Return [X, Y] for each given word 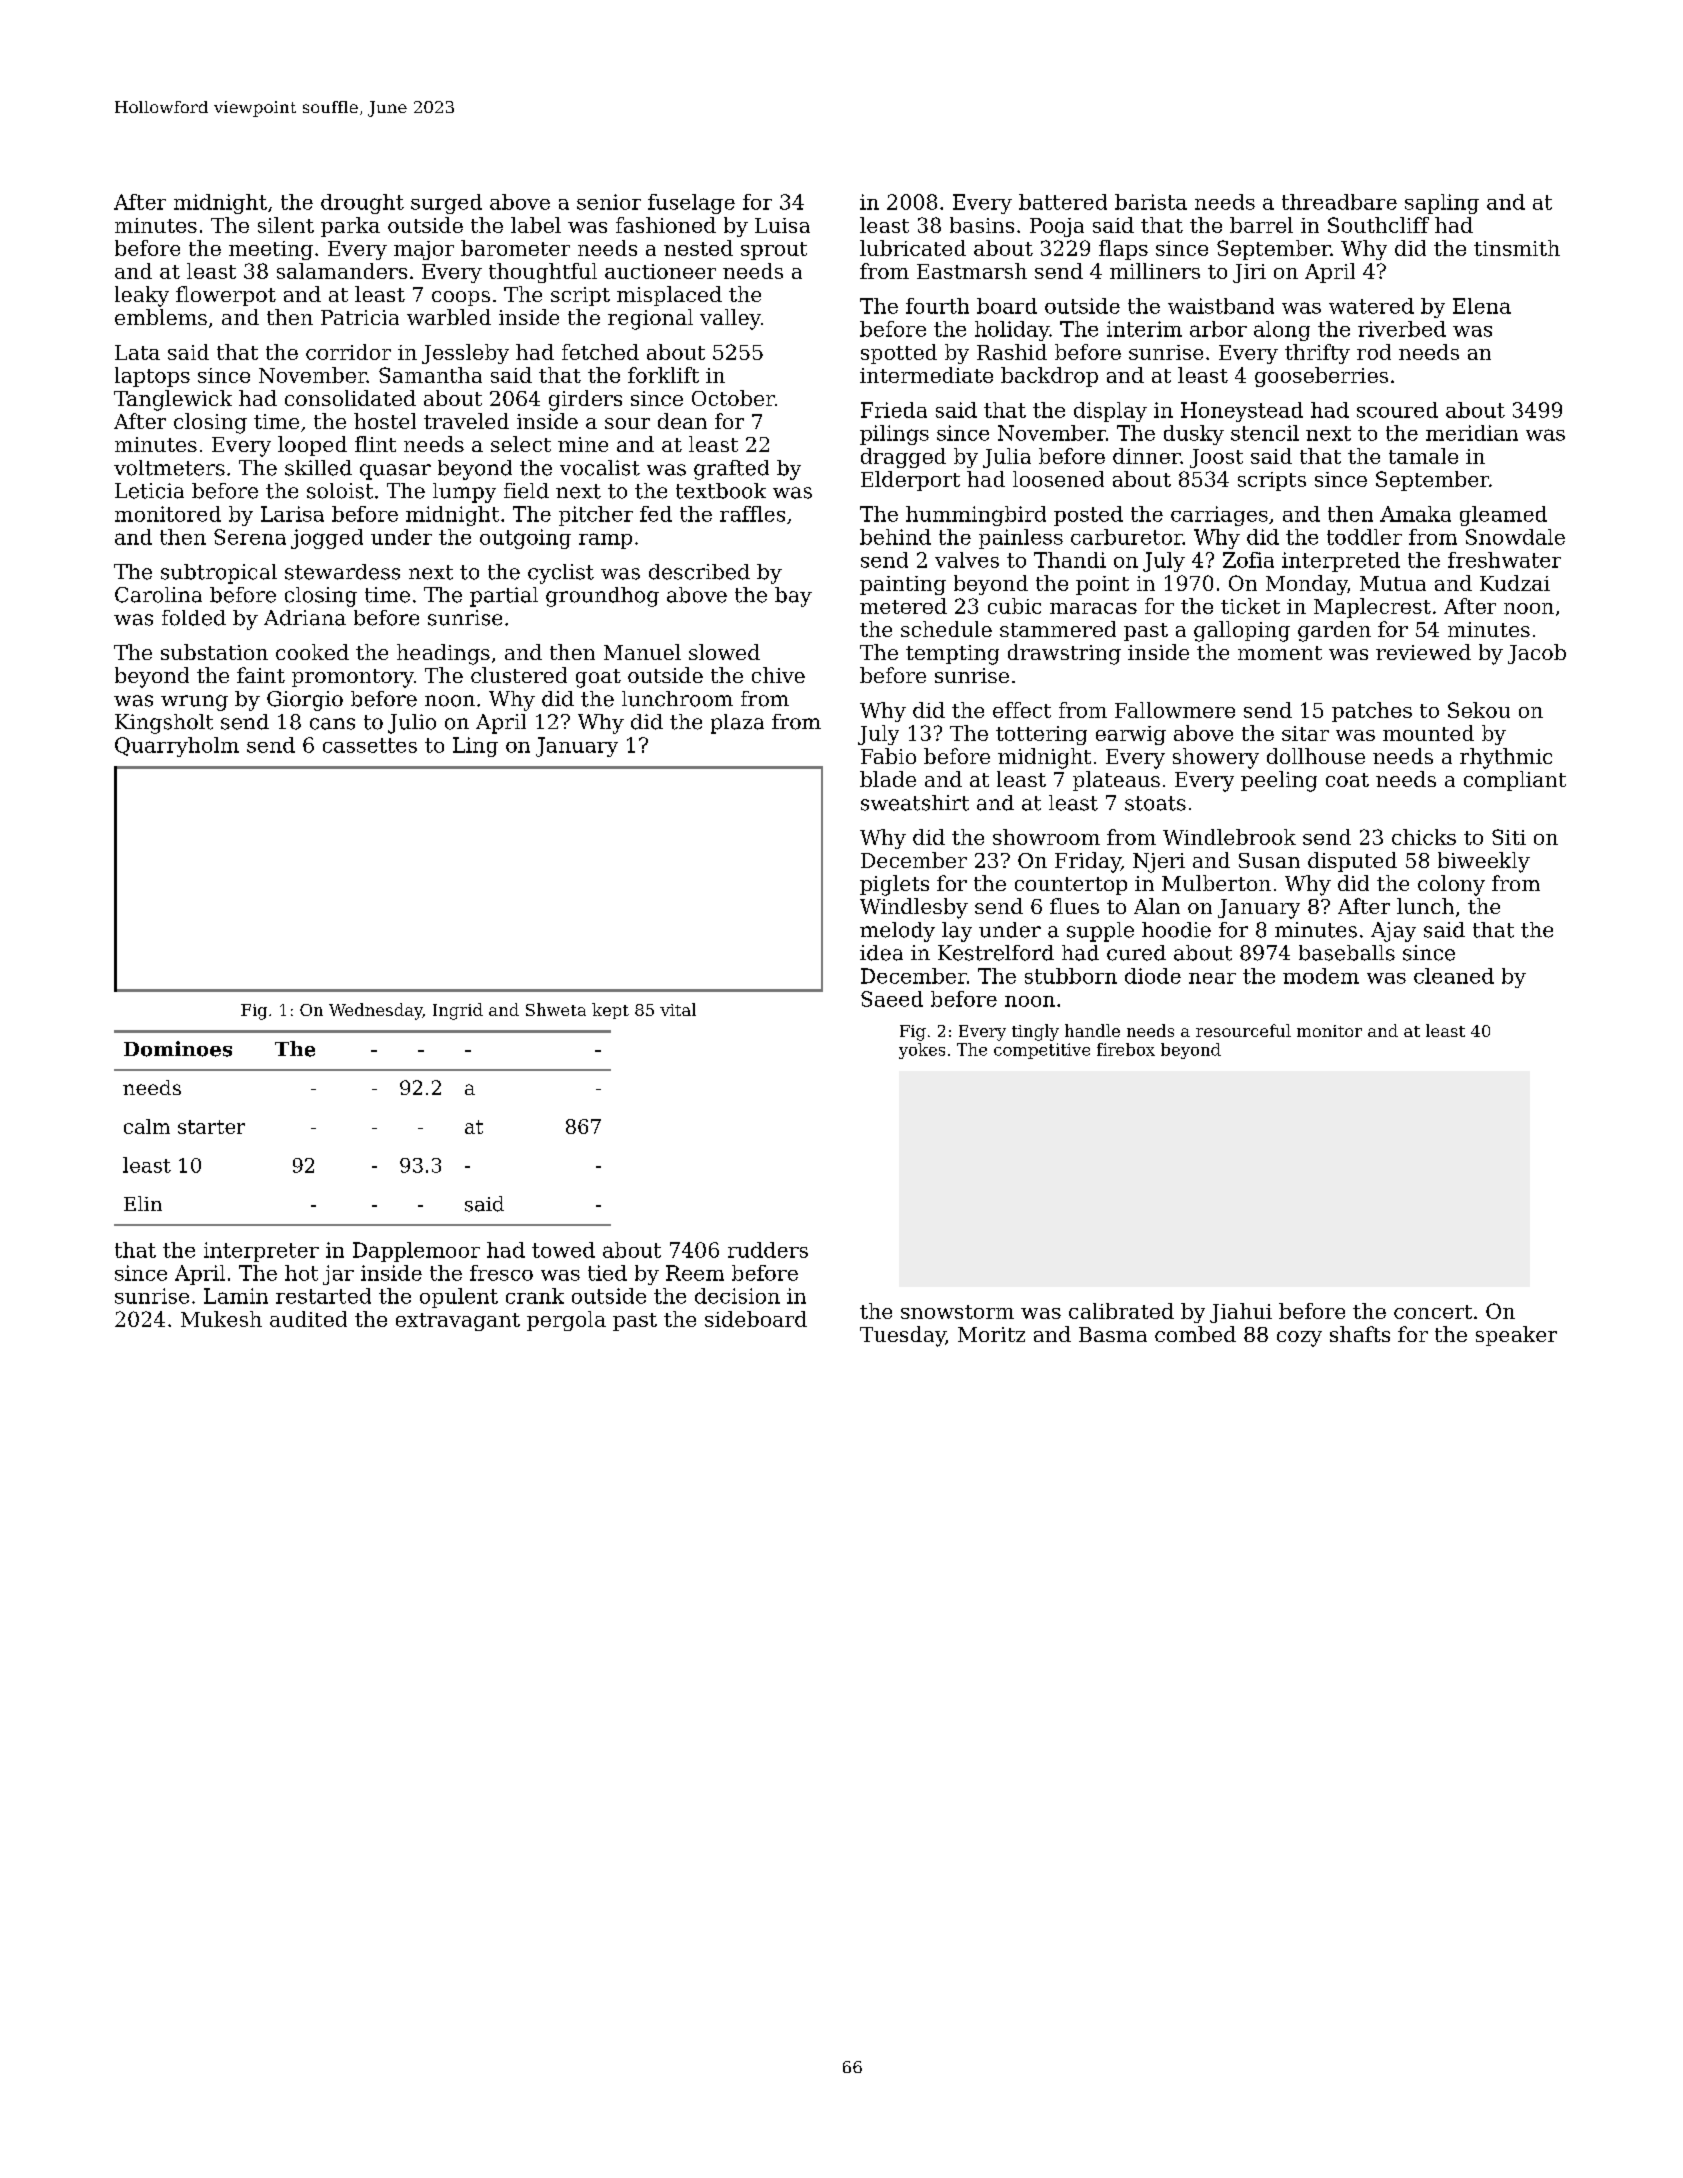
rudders [768, 1250]
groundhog [602, 597]
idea [881, 953]
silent [286, 225]
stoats [1155, 803]
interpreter [261, 1252]
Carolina [158, 595]
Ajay [1393, 932]
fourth [937, 306]
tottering [1041, 735]
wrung [194, 703]
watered [1371, 306]
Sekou [1479, 710]
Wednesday [376, 1011]
